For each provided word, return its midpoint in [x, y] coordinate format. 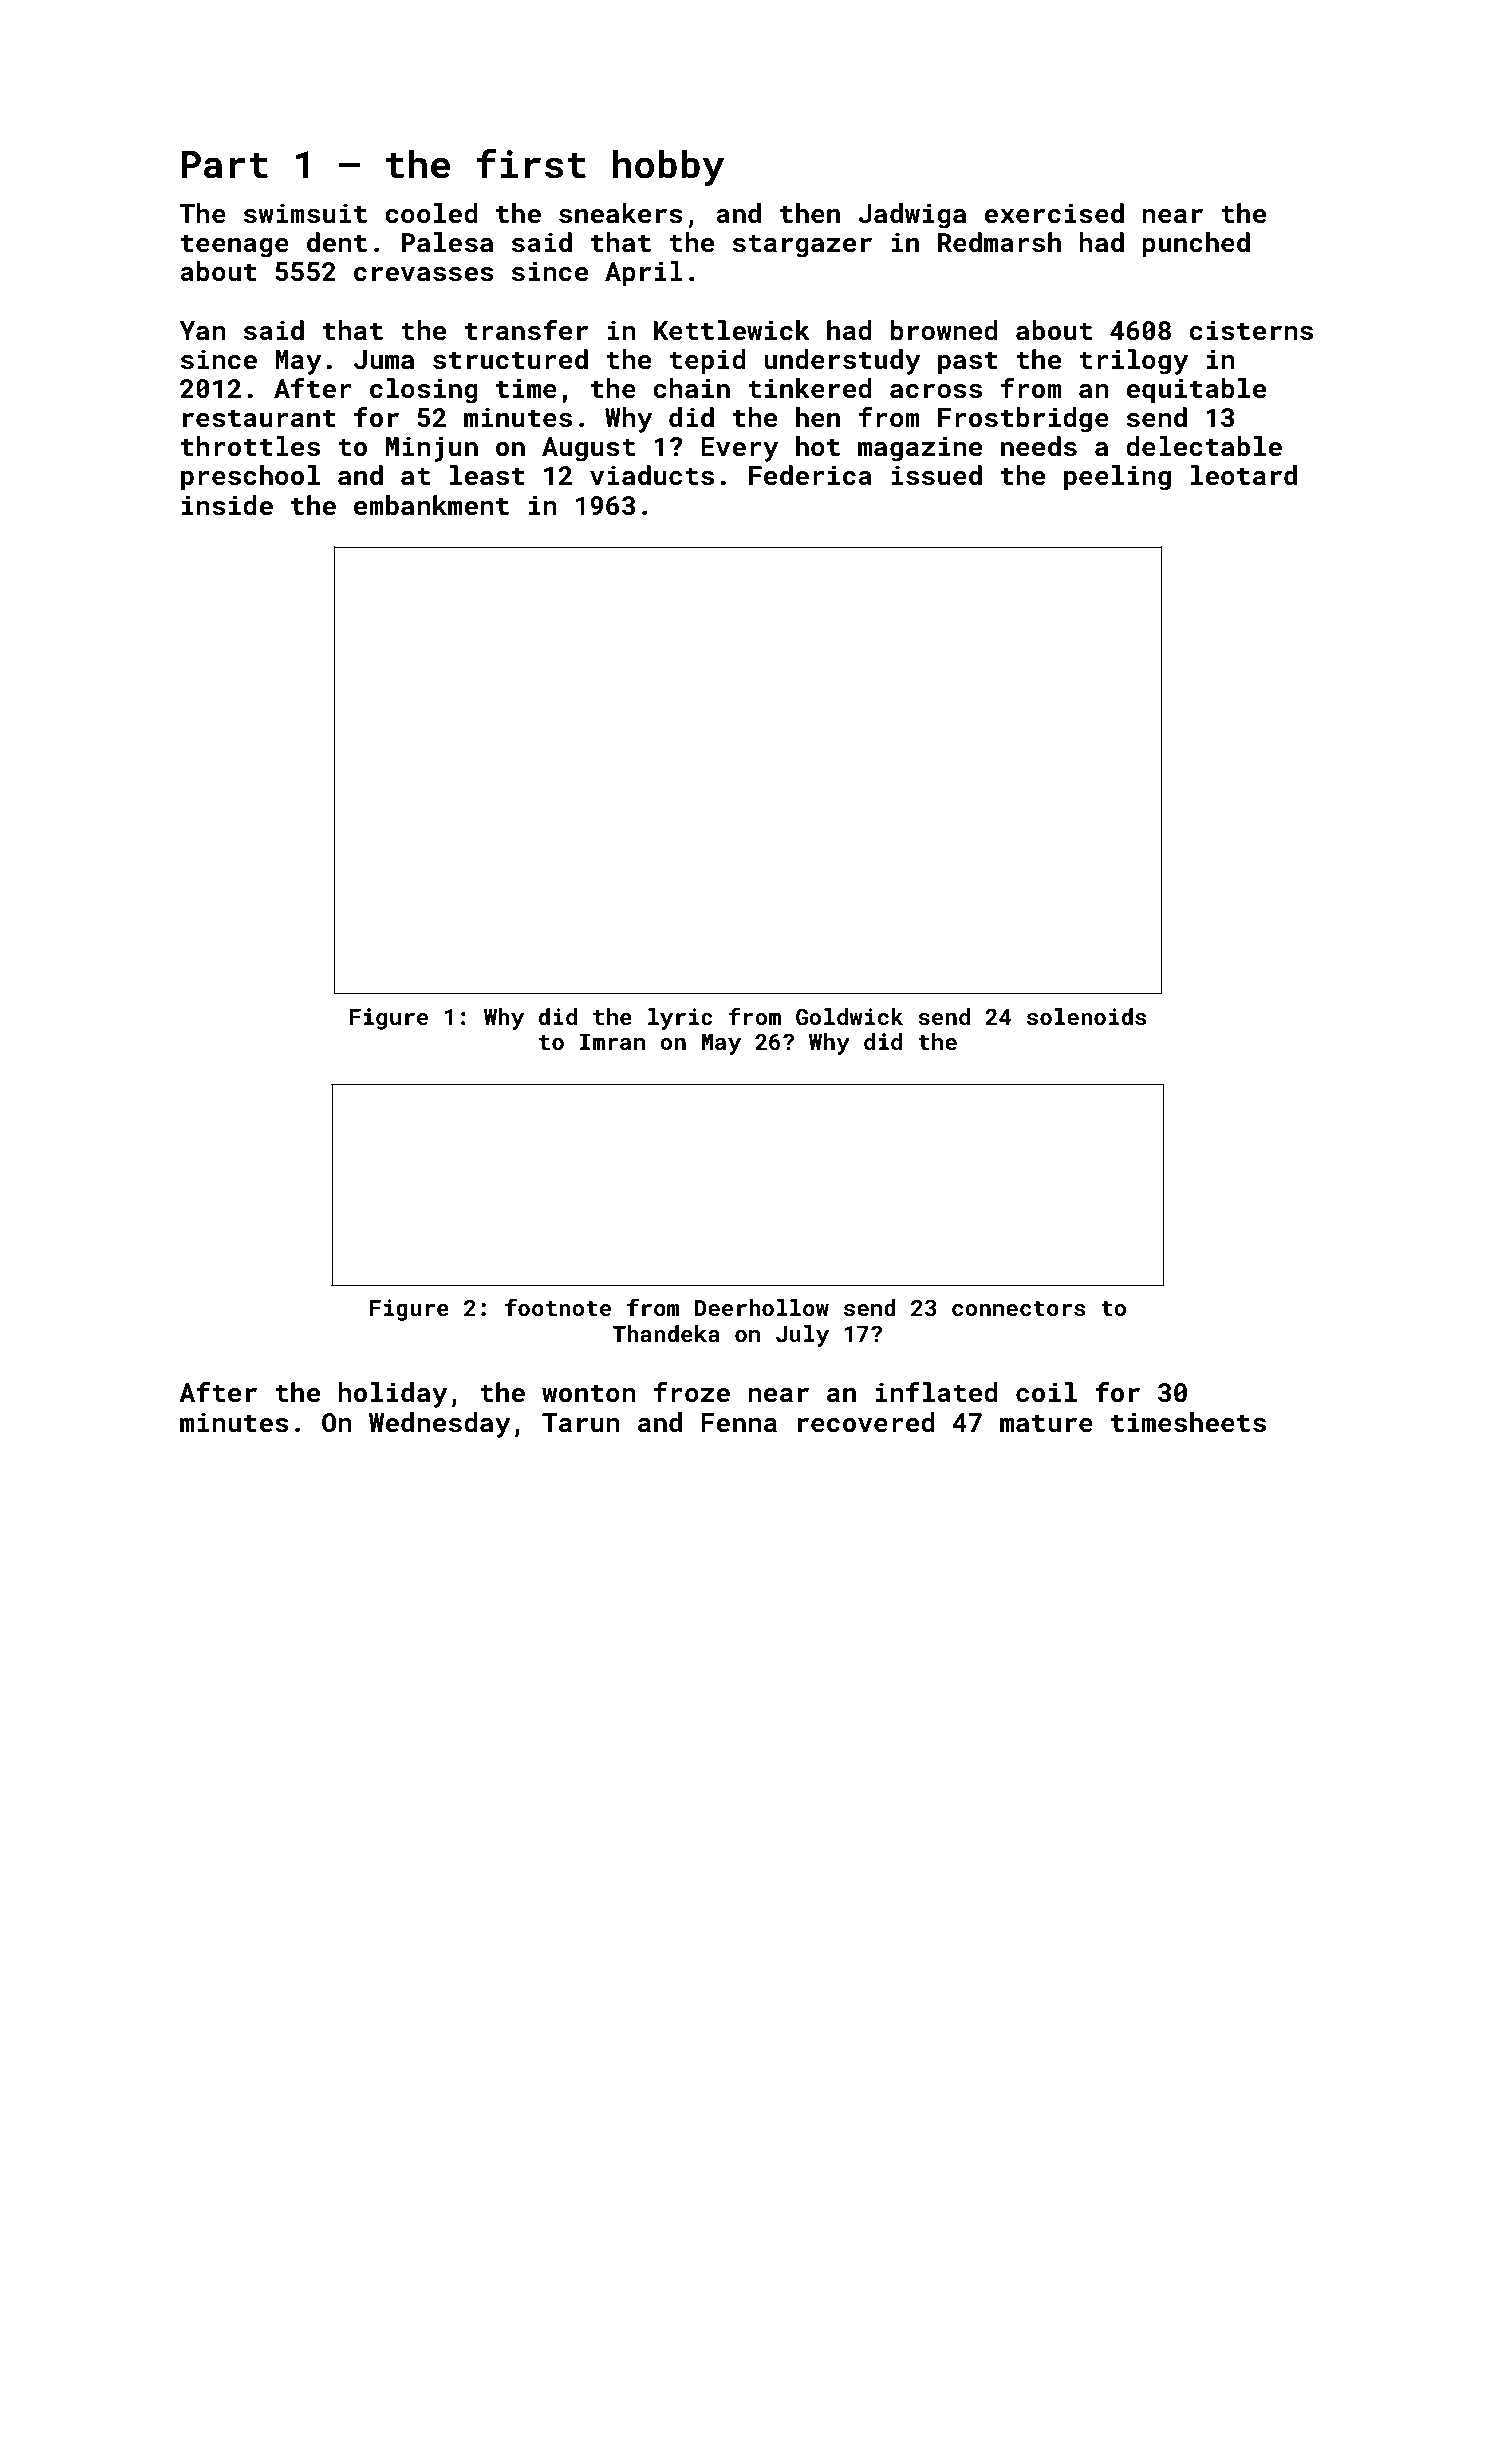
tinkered [810, 388]
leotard [1244, 475]
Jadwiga [912, 216]
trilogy [1134, 362]
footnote [558, 1307]
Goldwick [849, 1016]
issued [936, 475]
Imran [612, 1042]
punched [1196, 245]
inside [227, 505]
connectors [1019, 1308]
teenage [235, 246]
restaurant [259, 418]
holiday [393, 1395]
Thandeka [666, 1333]
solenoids [1087, 1016]
